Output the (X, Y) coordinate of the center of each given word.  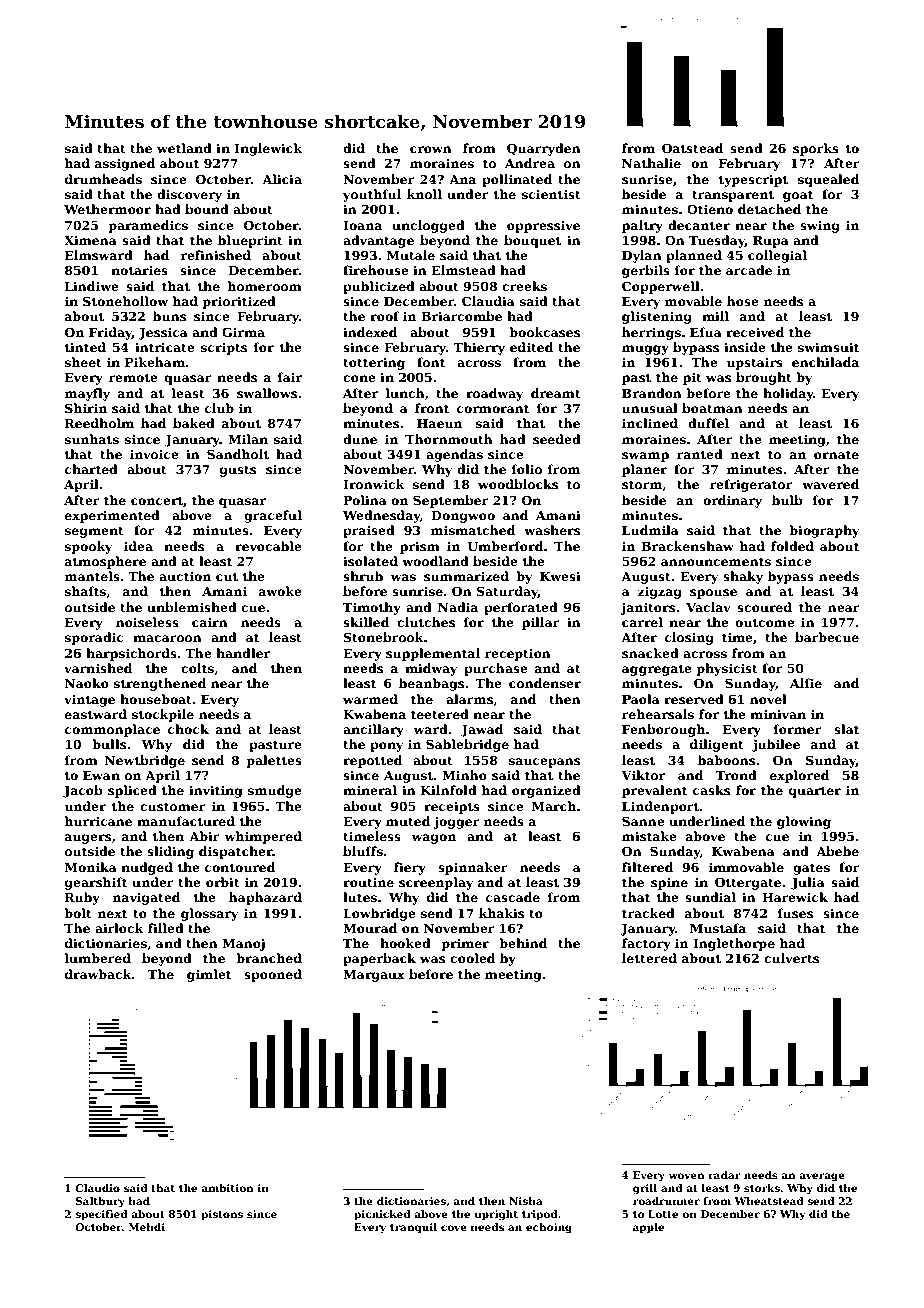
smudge (275, 791)
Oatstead (692, 148)
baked (194, 423)
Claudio (97, 1188)
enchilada (825, 362)
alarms (469, 699)
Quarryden (544, 149)
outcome (765, 622)
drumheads (103, 179)
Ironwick (374, 484)
